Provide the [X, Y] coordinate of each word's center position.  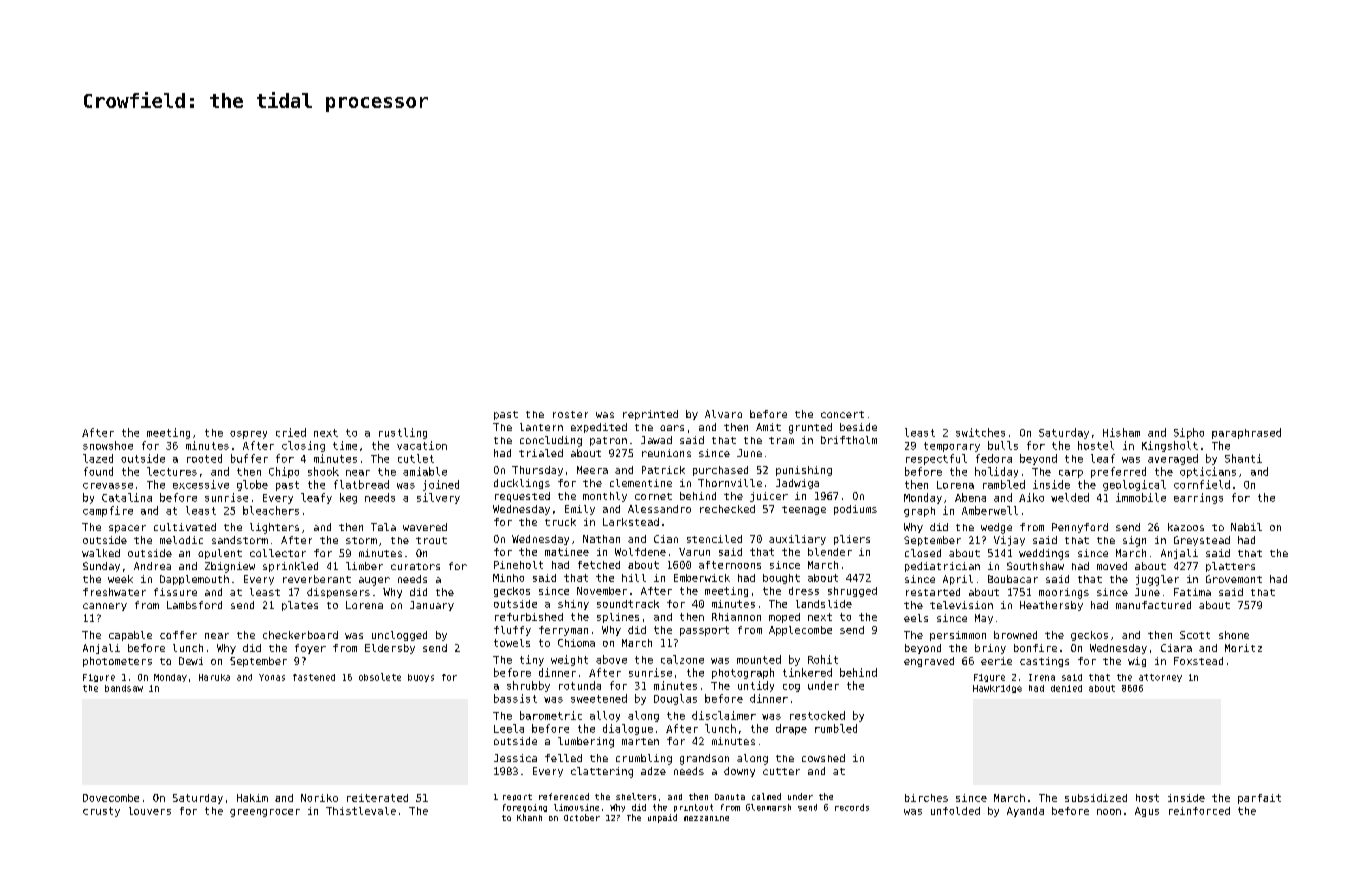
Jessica [515, 758]
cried [291, 432]
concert [842, 414]
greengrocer [265, 813]
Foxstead [1198, 661]
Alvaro [723, 414]
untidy [756, 686]
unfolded [955, 811]
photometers [117, 662]
